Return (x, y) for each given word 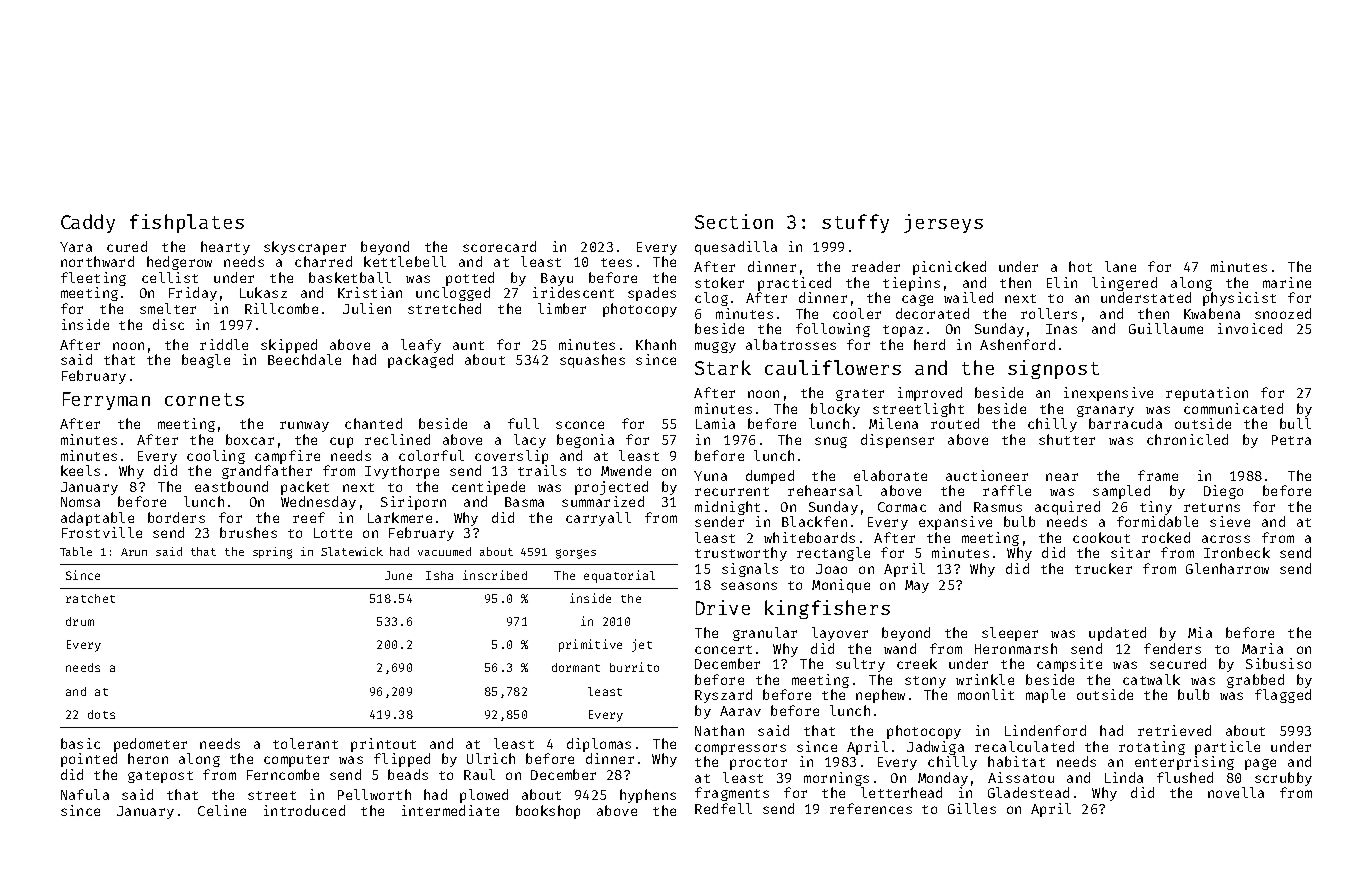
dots (101, 714)
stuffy (855, 223)
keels (80, 470)
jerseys (943, 223)
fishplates (187, 223)
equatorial (619, 576)
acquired (1067, 508)
